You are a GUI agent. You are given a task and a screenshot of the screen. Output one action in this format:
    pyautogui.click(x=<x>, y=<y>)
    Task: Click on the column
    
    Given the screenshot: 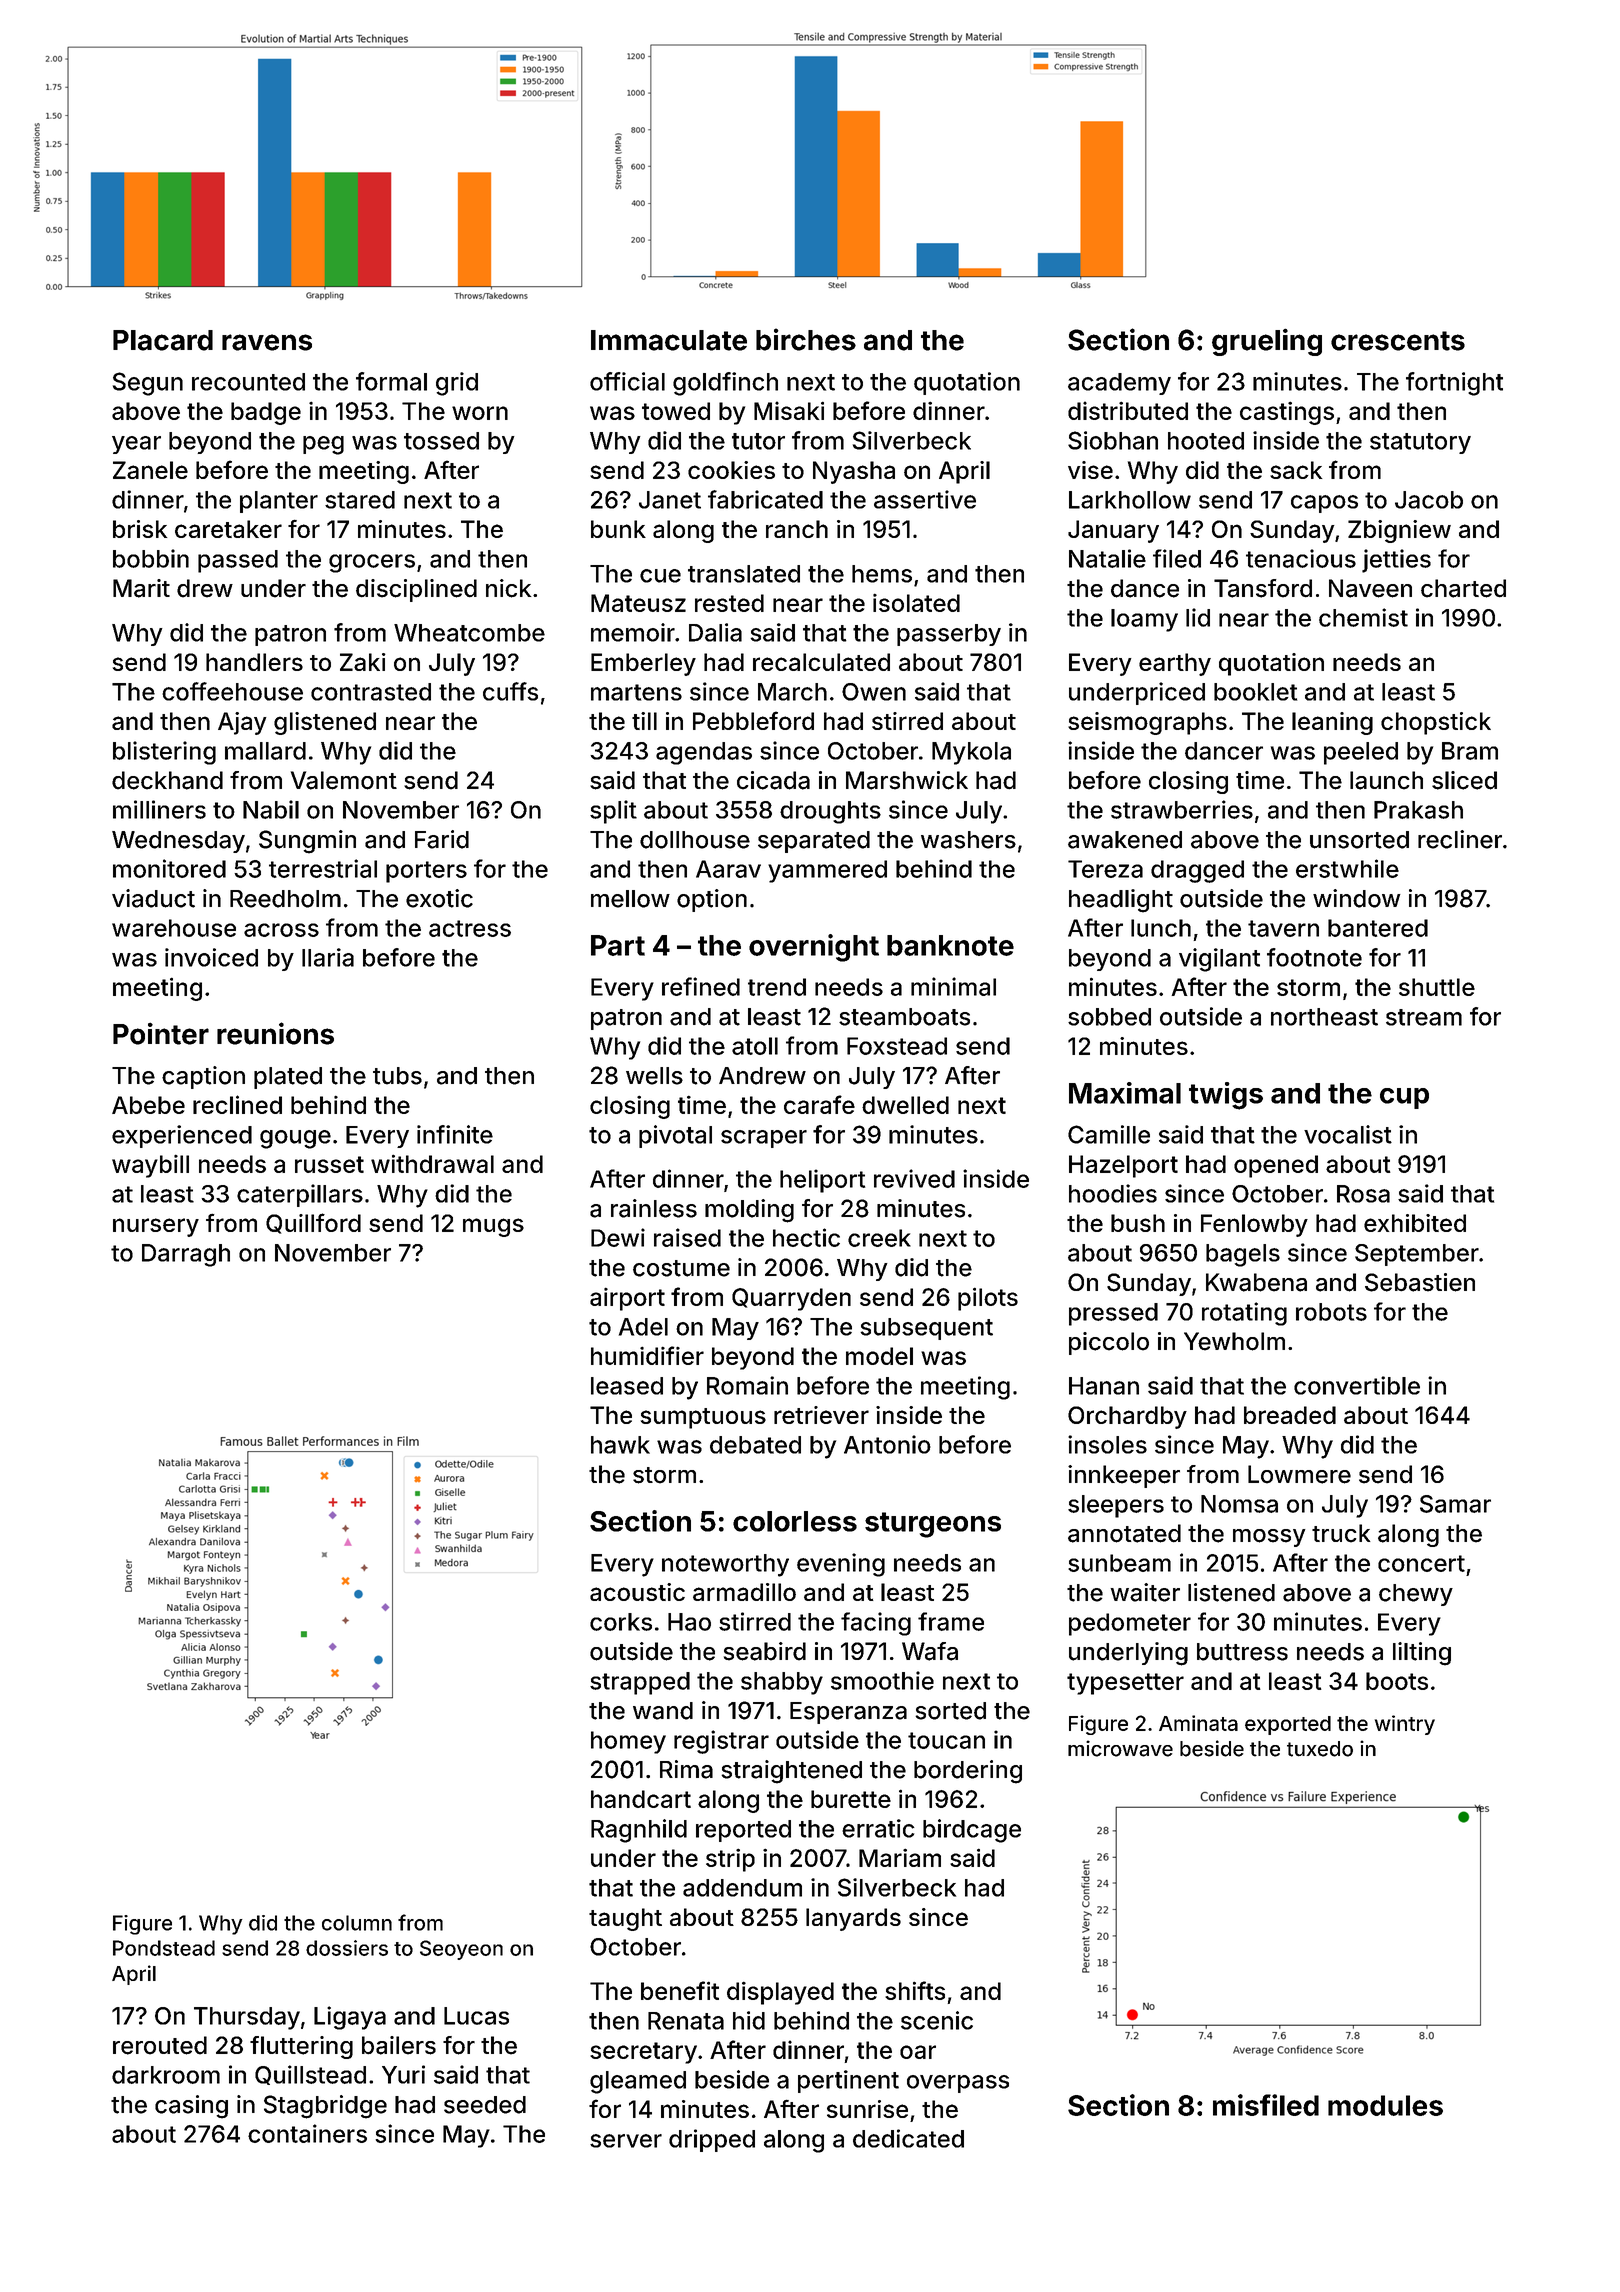 What is the action you would take?
    pyautogui.click(x=357, y=1923)
